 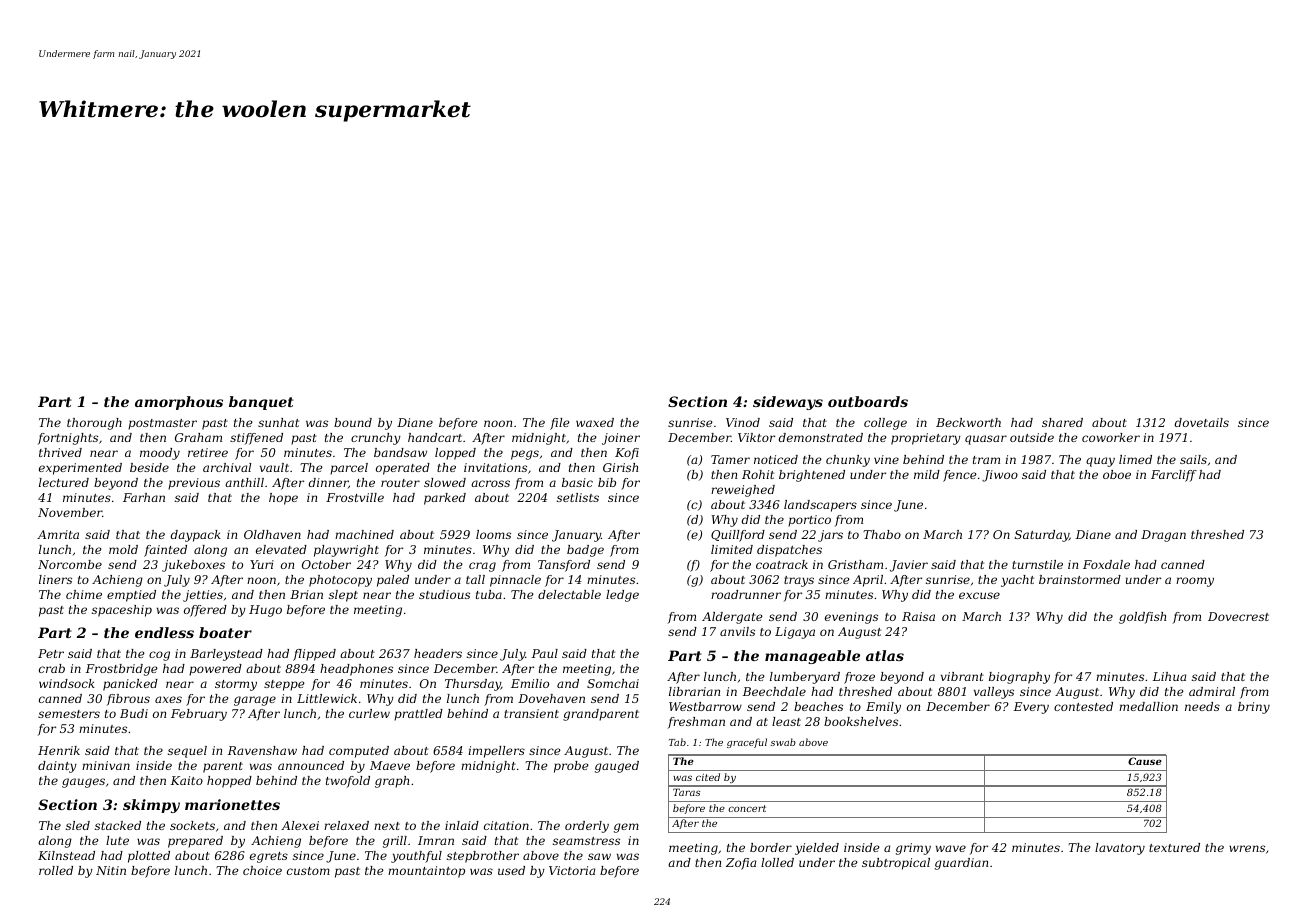 I want to click on Kilnstead, so click(x=66, y=855).
